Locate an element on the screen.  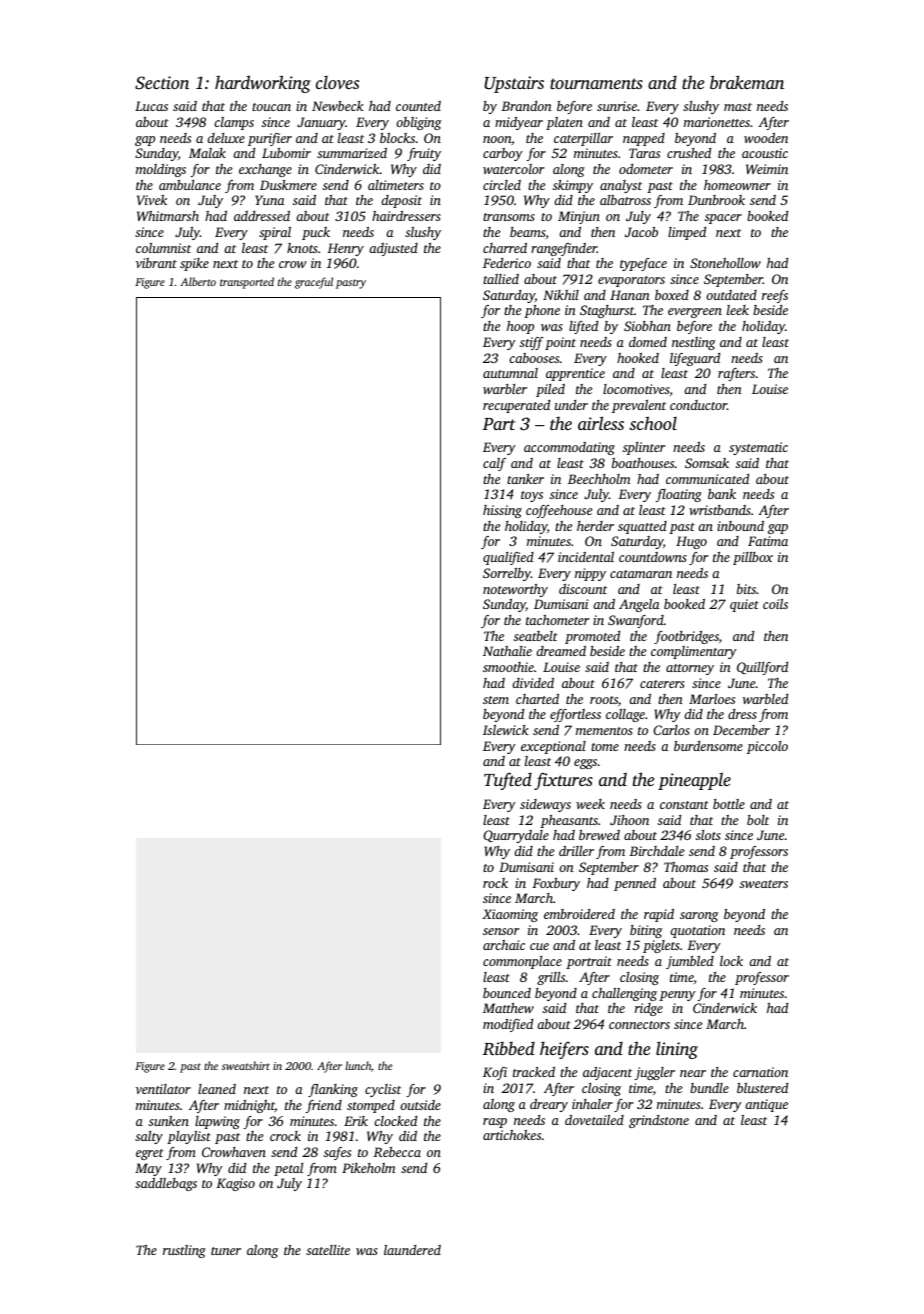
sweaters is located at coordinates (764, 884).
